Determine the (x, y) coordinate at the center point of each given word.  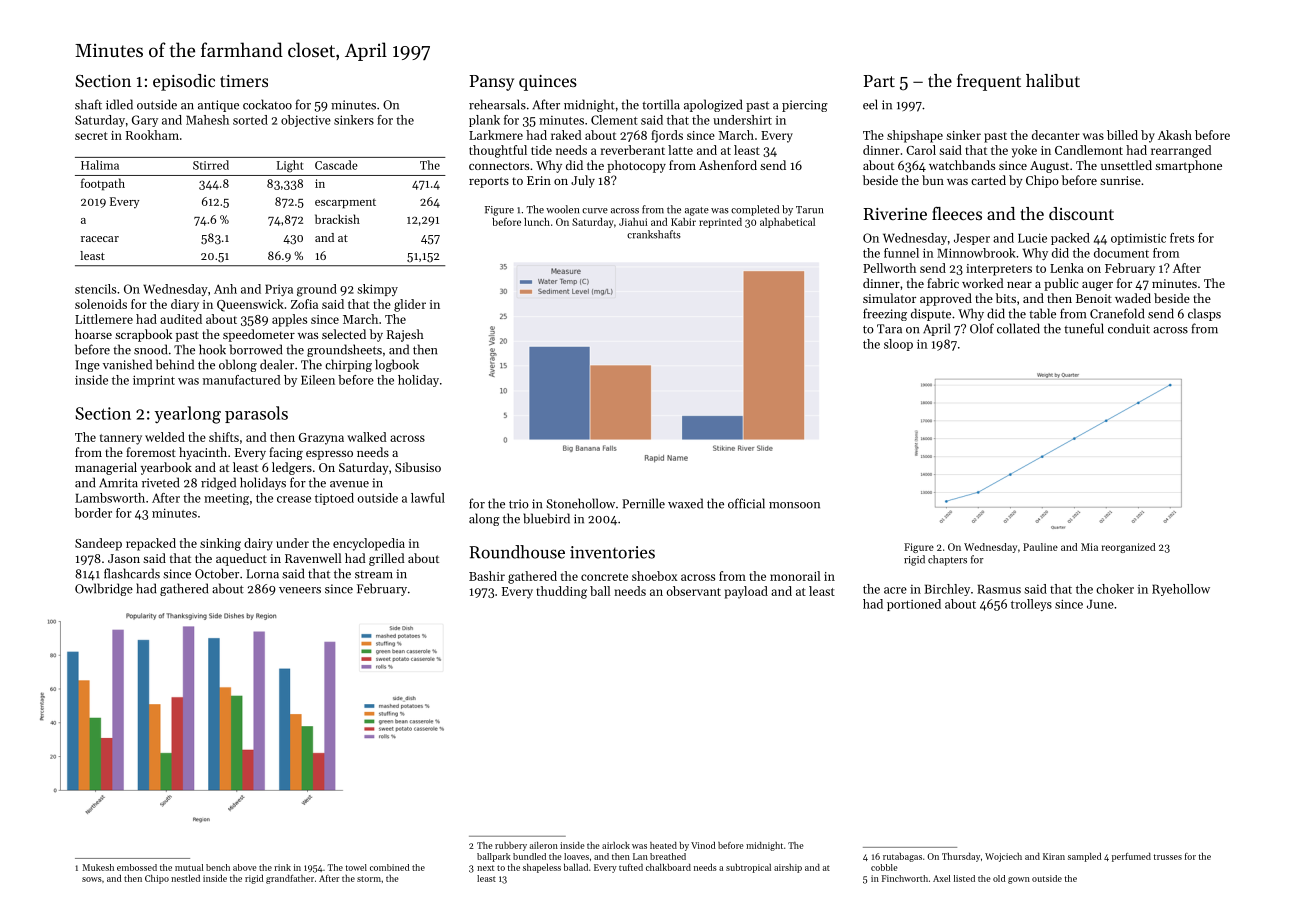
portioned (914, 605)
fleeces (957, 213)
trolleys (1031, 605)
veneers (300, 590)
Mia (1089, 547)
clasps (1204, 314)
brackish (337, 219)
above (245, 867)
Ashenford (728, 165)
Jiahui (633, 222)
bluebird (546, 518)
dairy (258, 544)
